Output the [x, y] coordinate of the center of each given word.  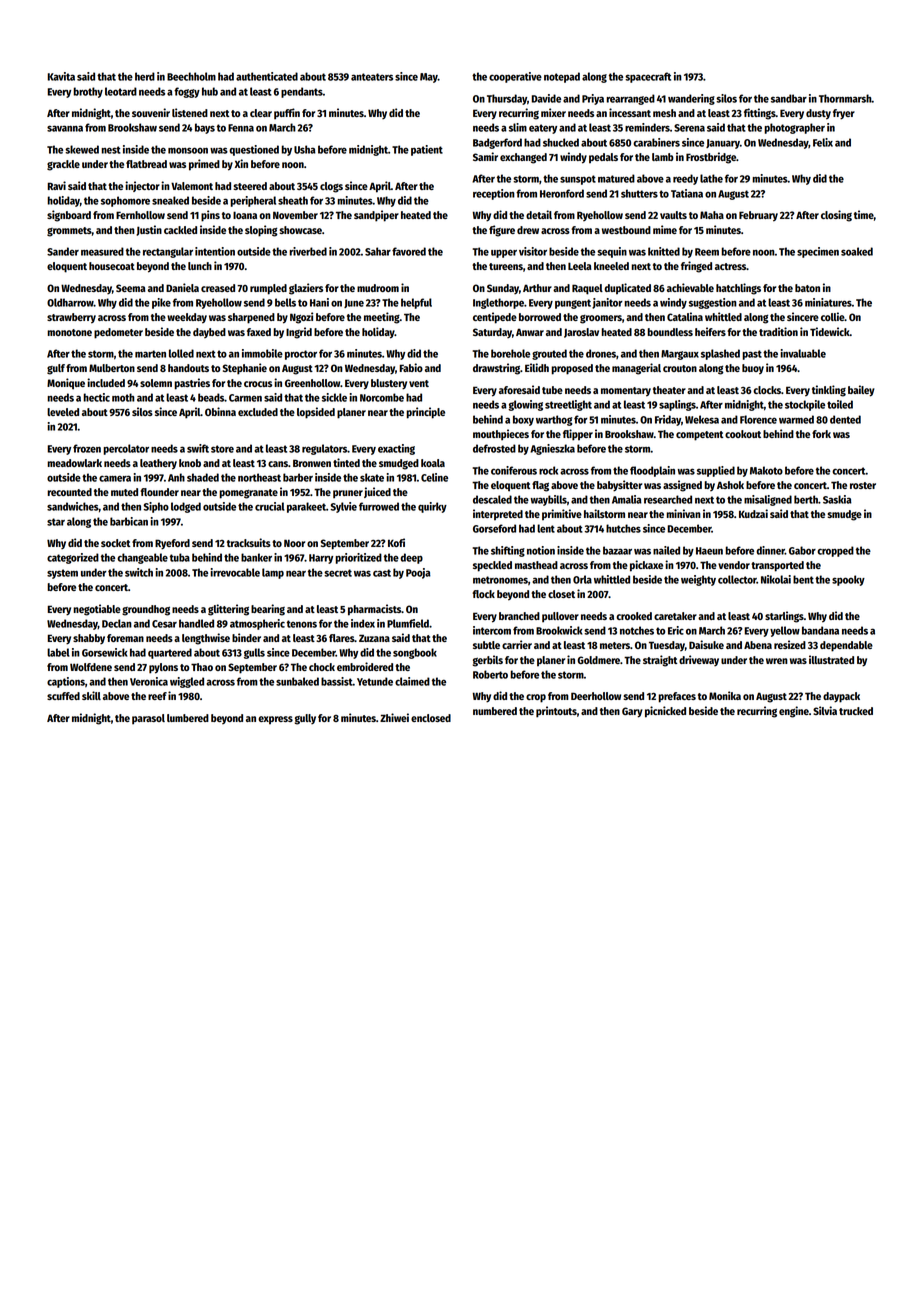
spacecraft [648, 77]
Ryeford [172, 544]
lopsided [316, 413]
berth [806, 499]
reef [157, 696]
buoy [753, 369]
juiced [377, 492]
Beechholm [191, 76]
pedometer [118, 333]
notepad [562, 77]
